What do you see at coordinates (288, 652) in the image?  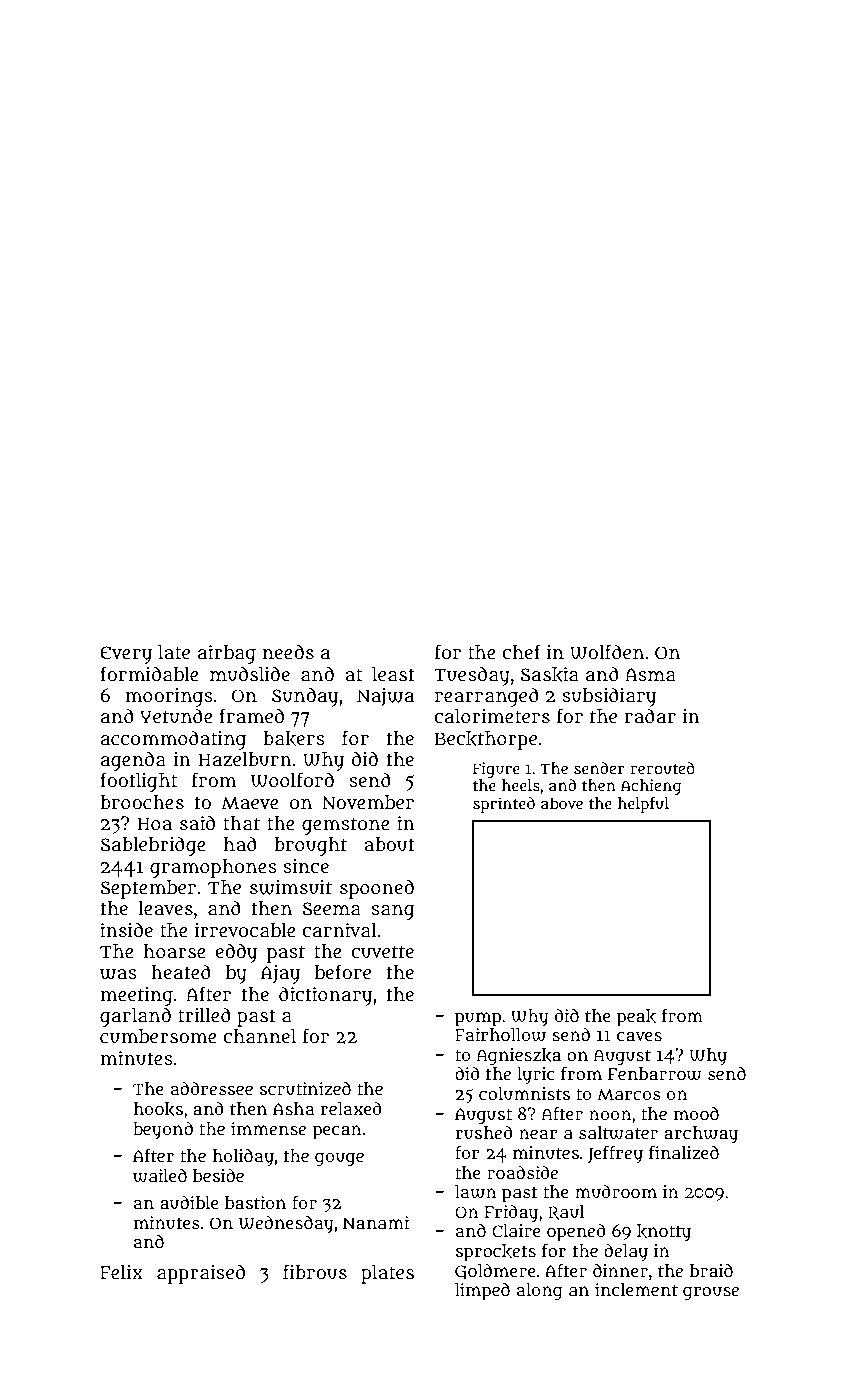 I see `needs` at bounding box center [288, 652].
